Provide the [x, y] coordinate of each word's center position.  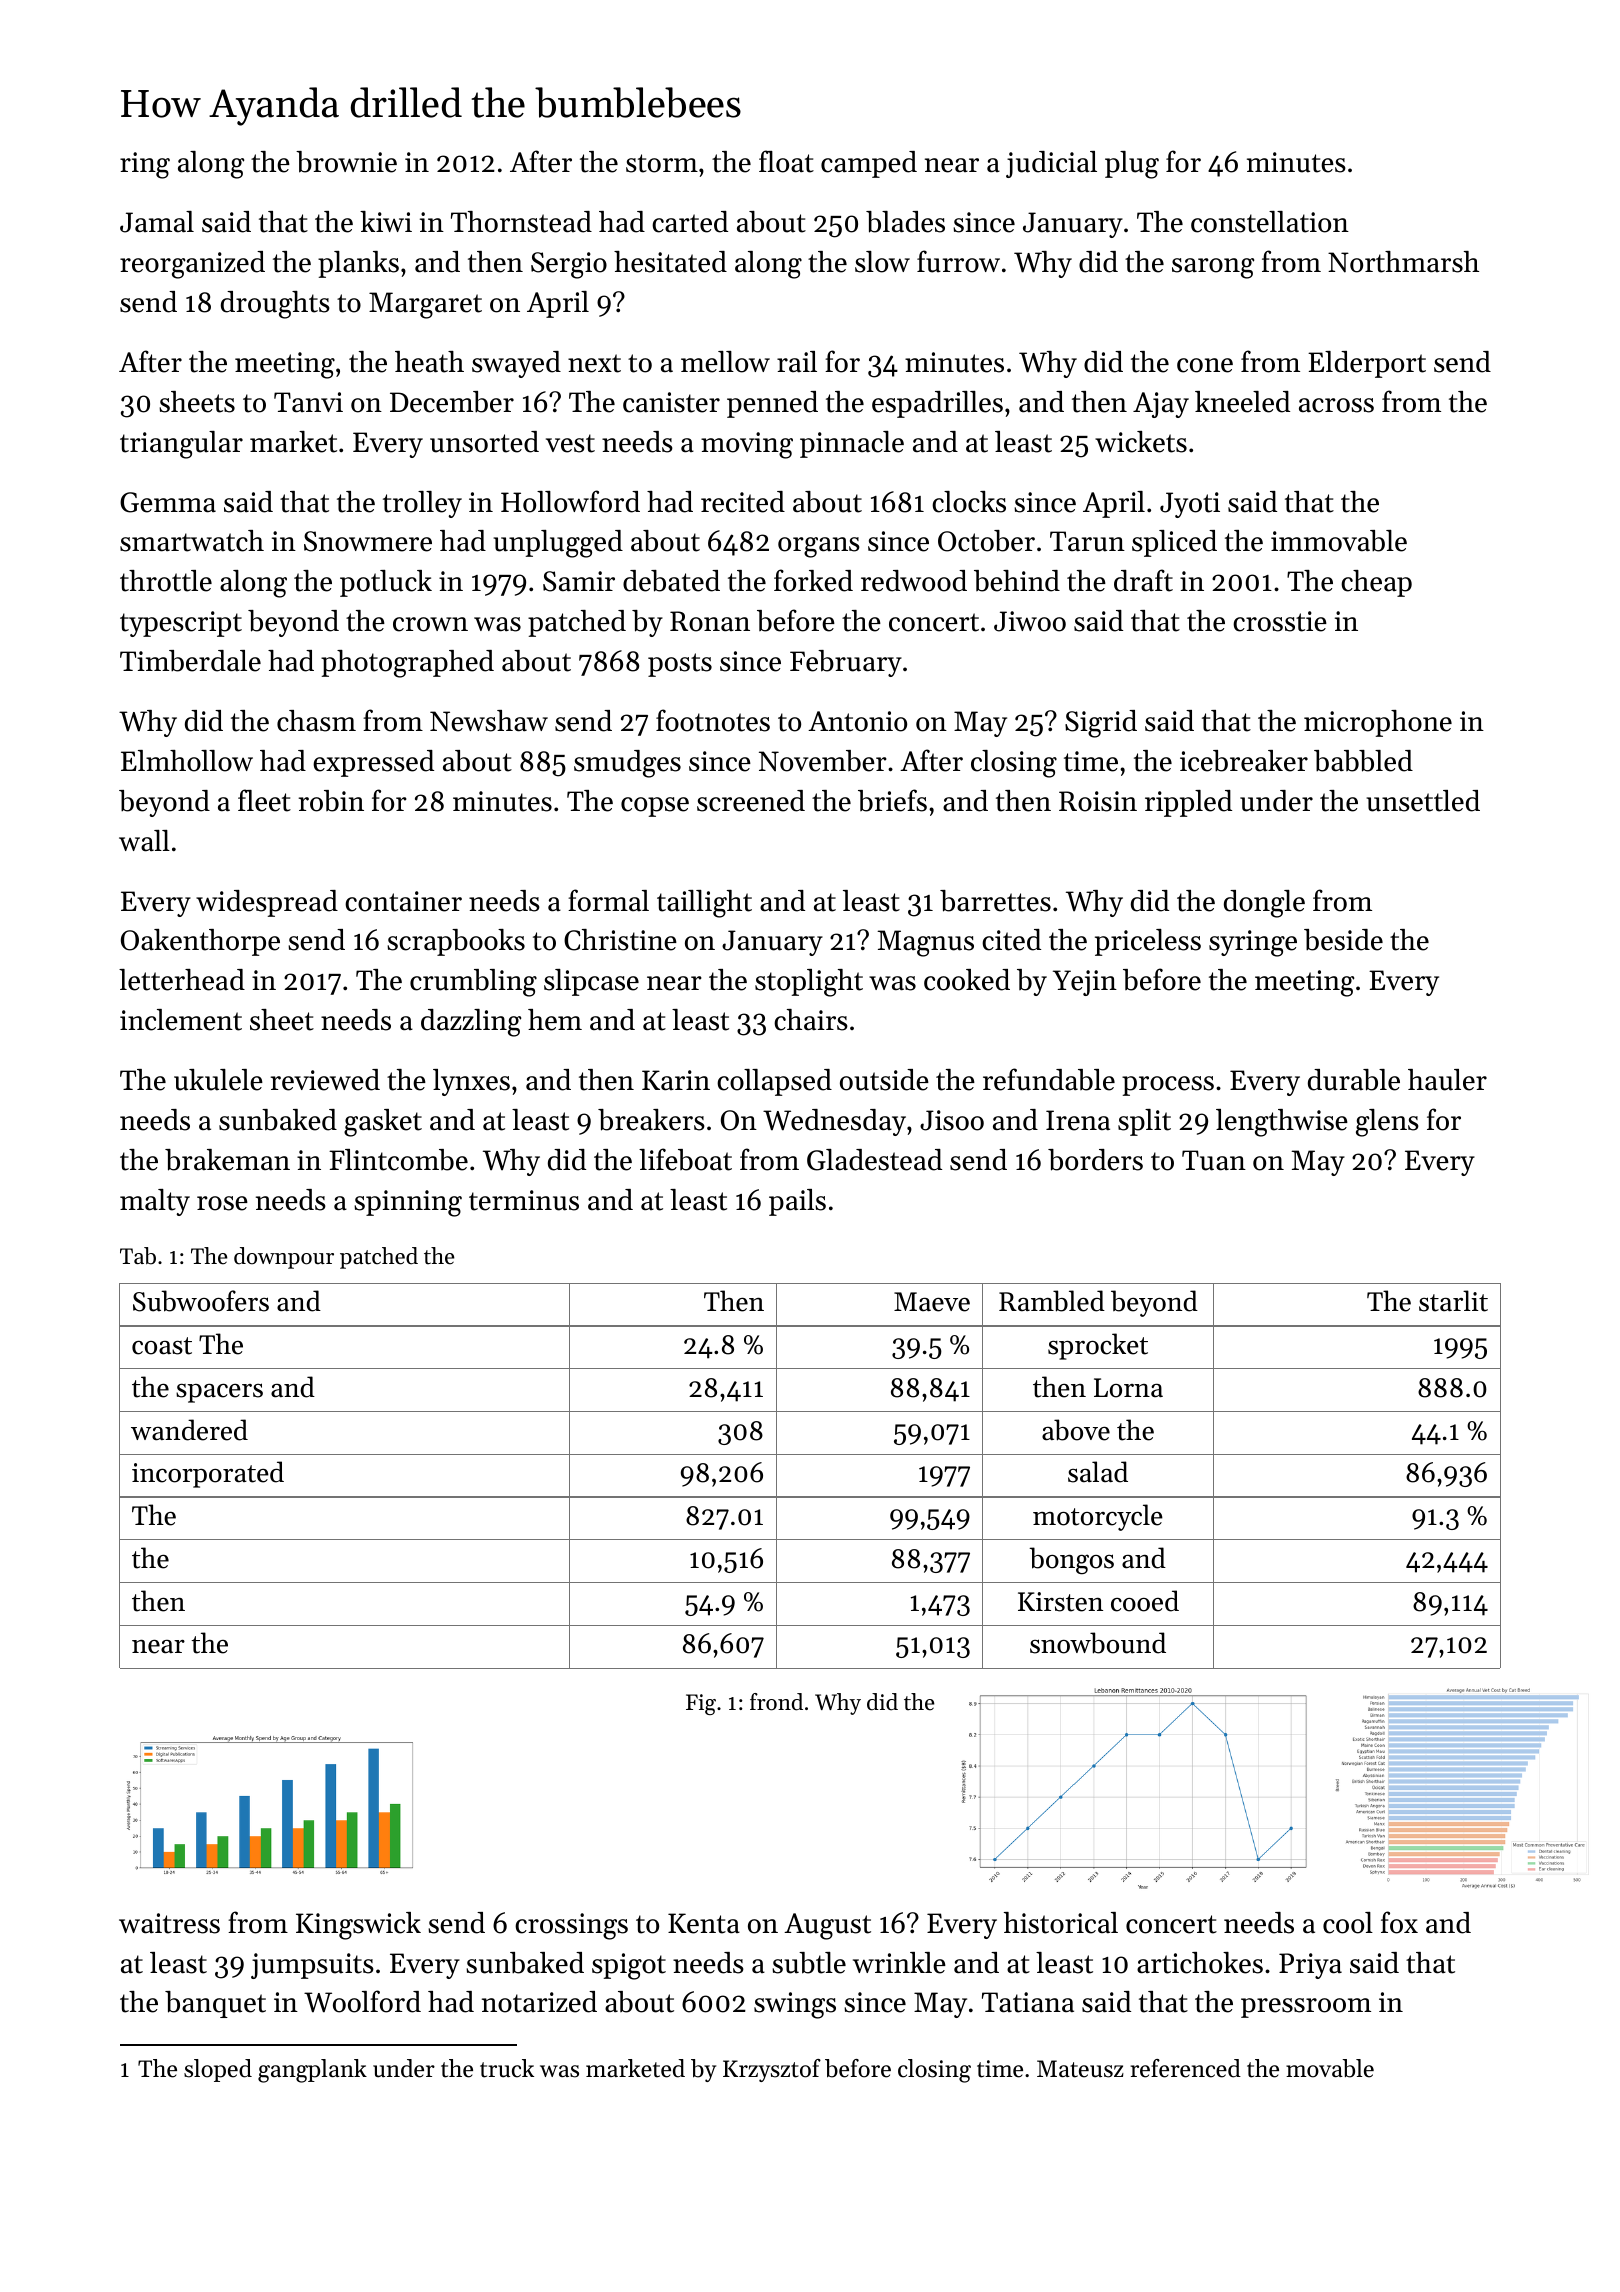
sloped [218, 2070]
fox [1399, 1922]
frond [776, 1702]
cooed [1145, 1601]
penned [772, 404]
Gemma [168, 502]
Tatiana [1028, 2002]
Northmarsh [1403, 262]
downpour [284, 1258]
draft [1143, 580]
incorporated [208, 1474]
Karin [676, 1080]
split [1144, 1122]
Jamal [157, 222]
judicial [1051, 164]
